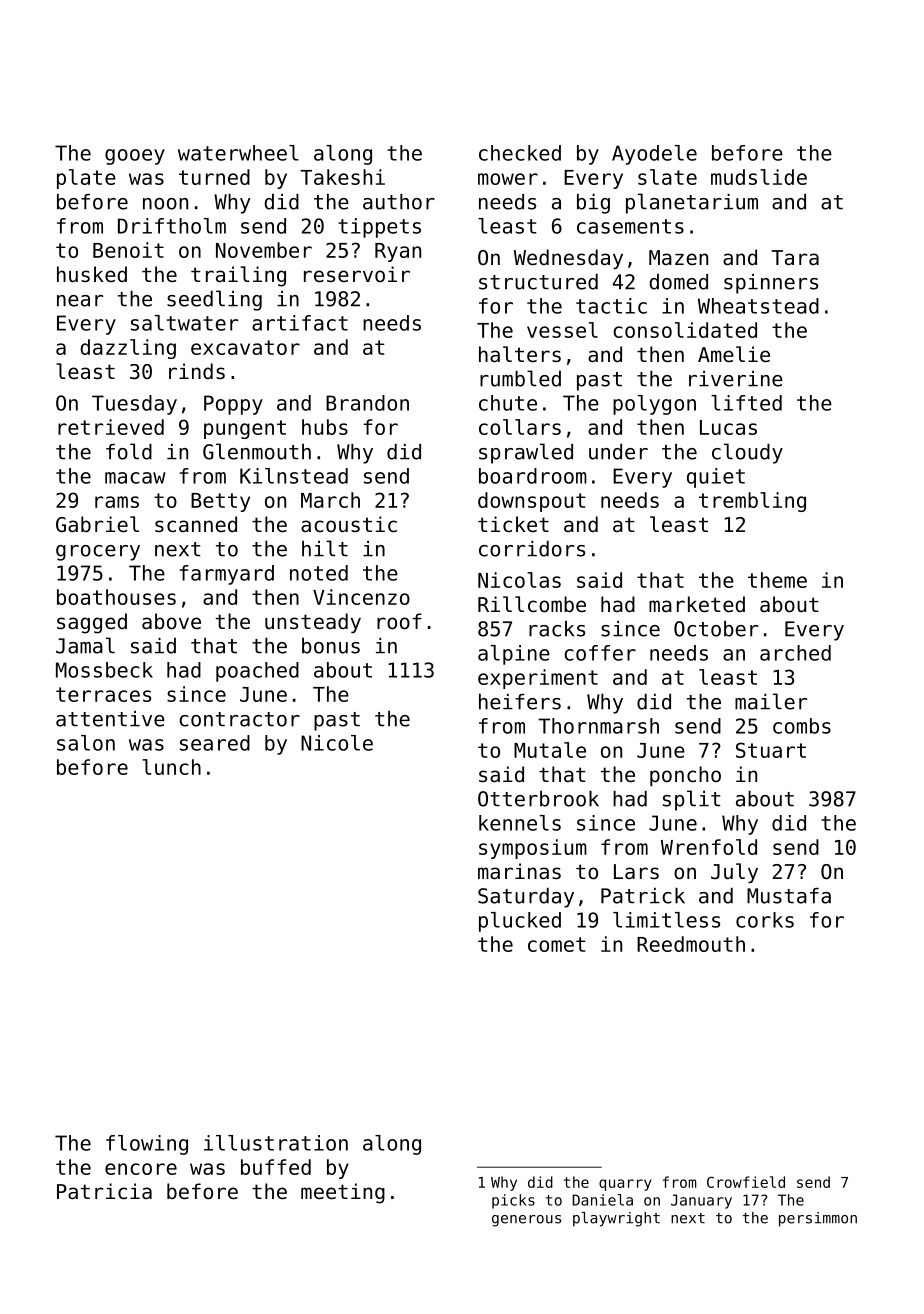  Describe the element at coordinates (795, 257) in the page. I see `Tara` at that location.
